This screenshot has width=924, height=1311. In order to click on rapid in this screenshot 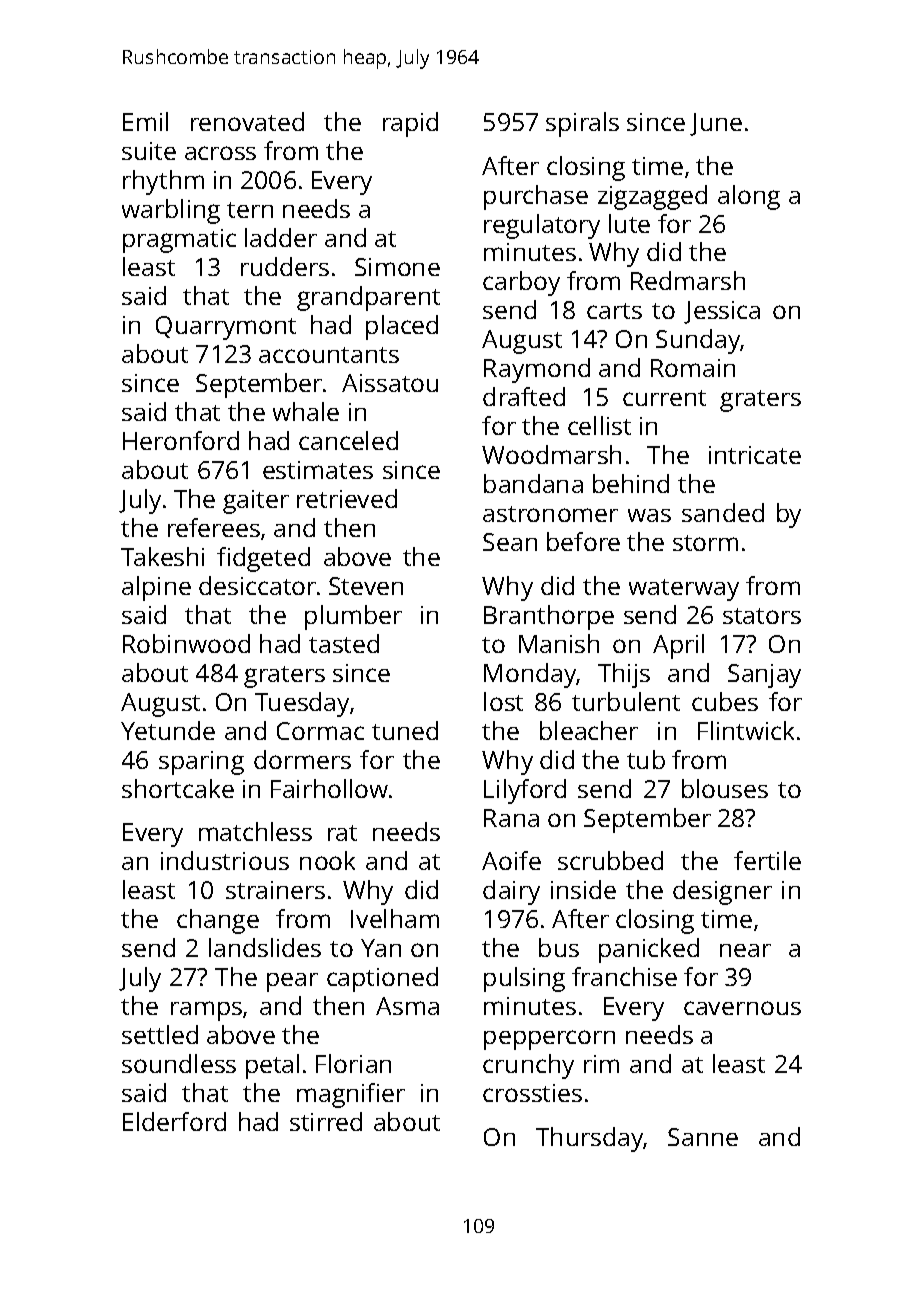, I will do `click(410, 124)`.
